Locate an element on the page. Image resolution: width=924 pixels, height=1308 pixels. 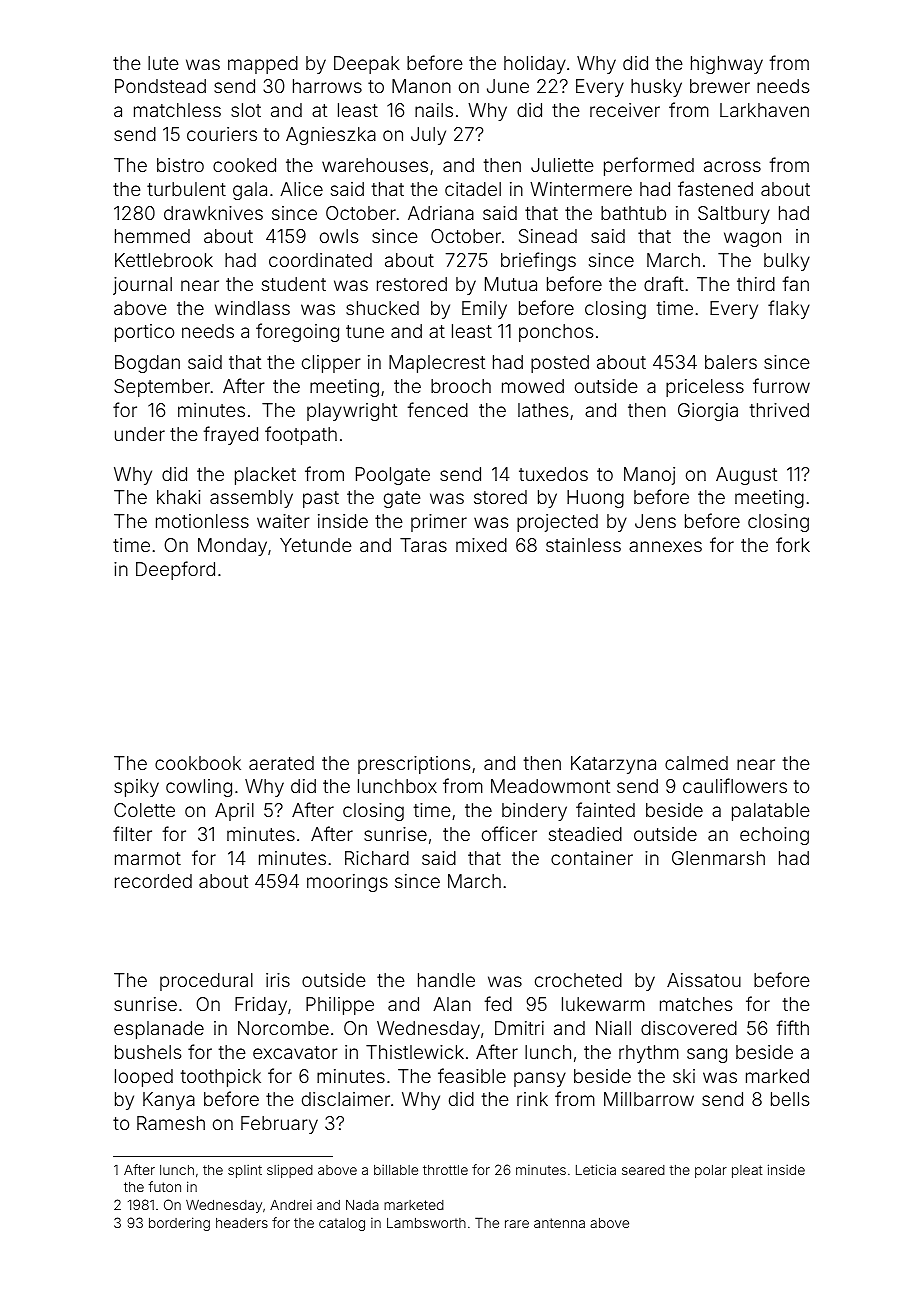
July is located at coordinates (428, 136).
